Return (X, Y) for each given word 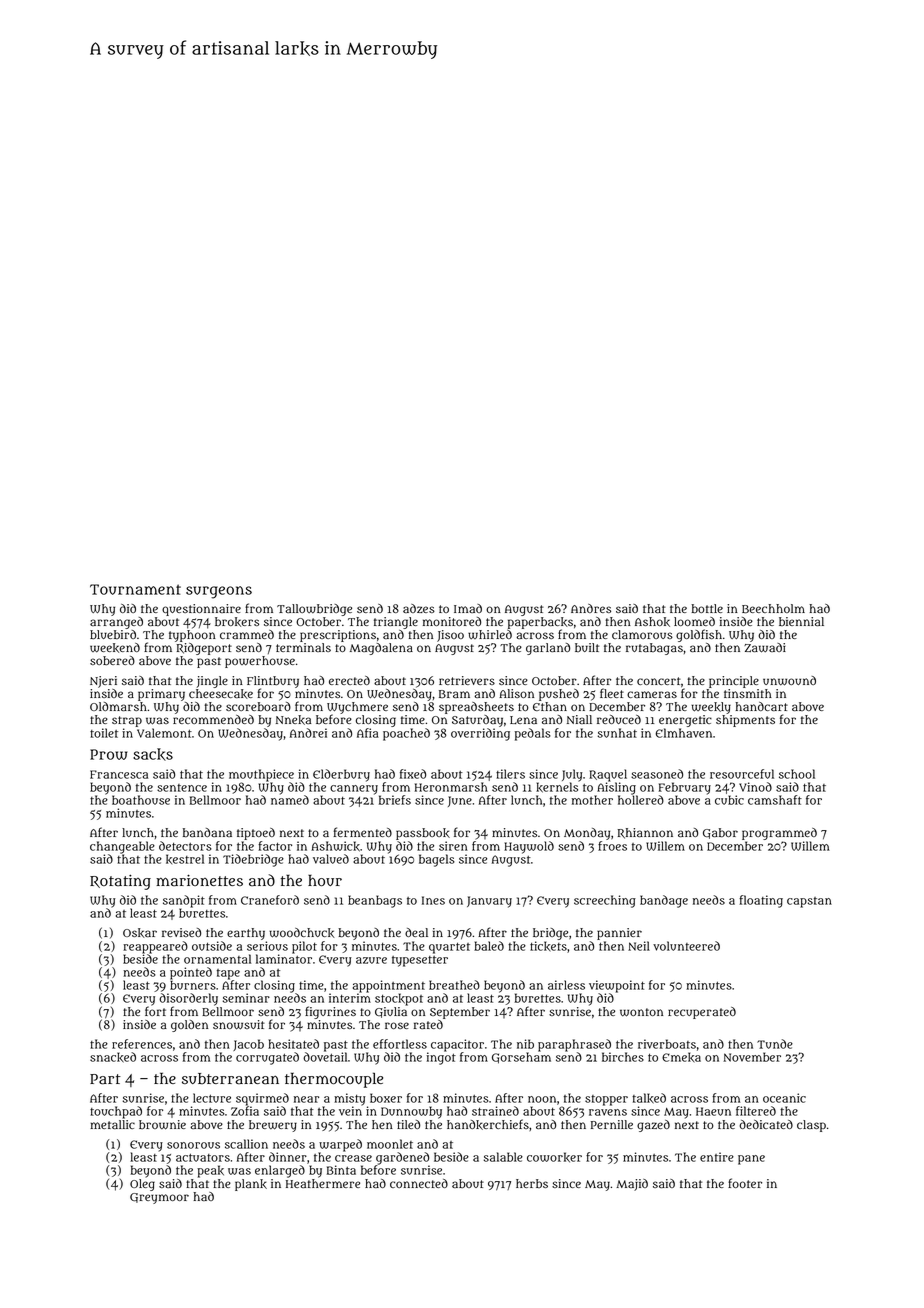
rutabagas (654, 649)
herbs (532, 1183)
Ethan (550, 706)
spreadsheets (476, 708)
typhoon (192, 636)
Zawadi (765, 648)
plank (251, 1185)
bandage (664, 901)
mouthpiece (261, 775)
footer (745, 1183)
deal (416, 932)
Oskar (140, 933)
